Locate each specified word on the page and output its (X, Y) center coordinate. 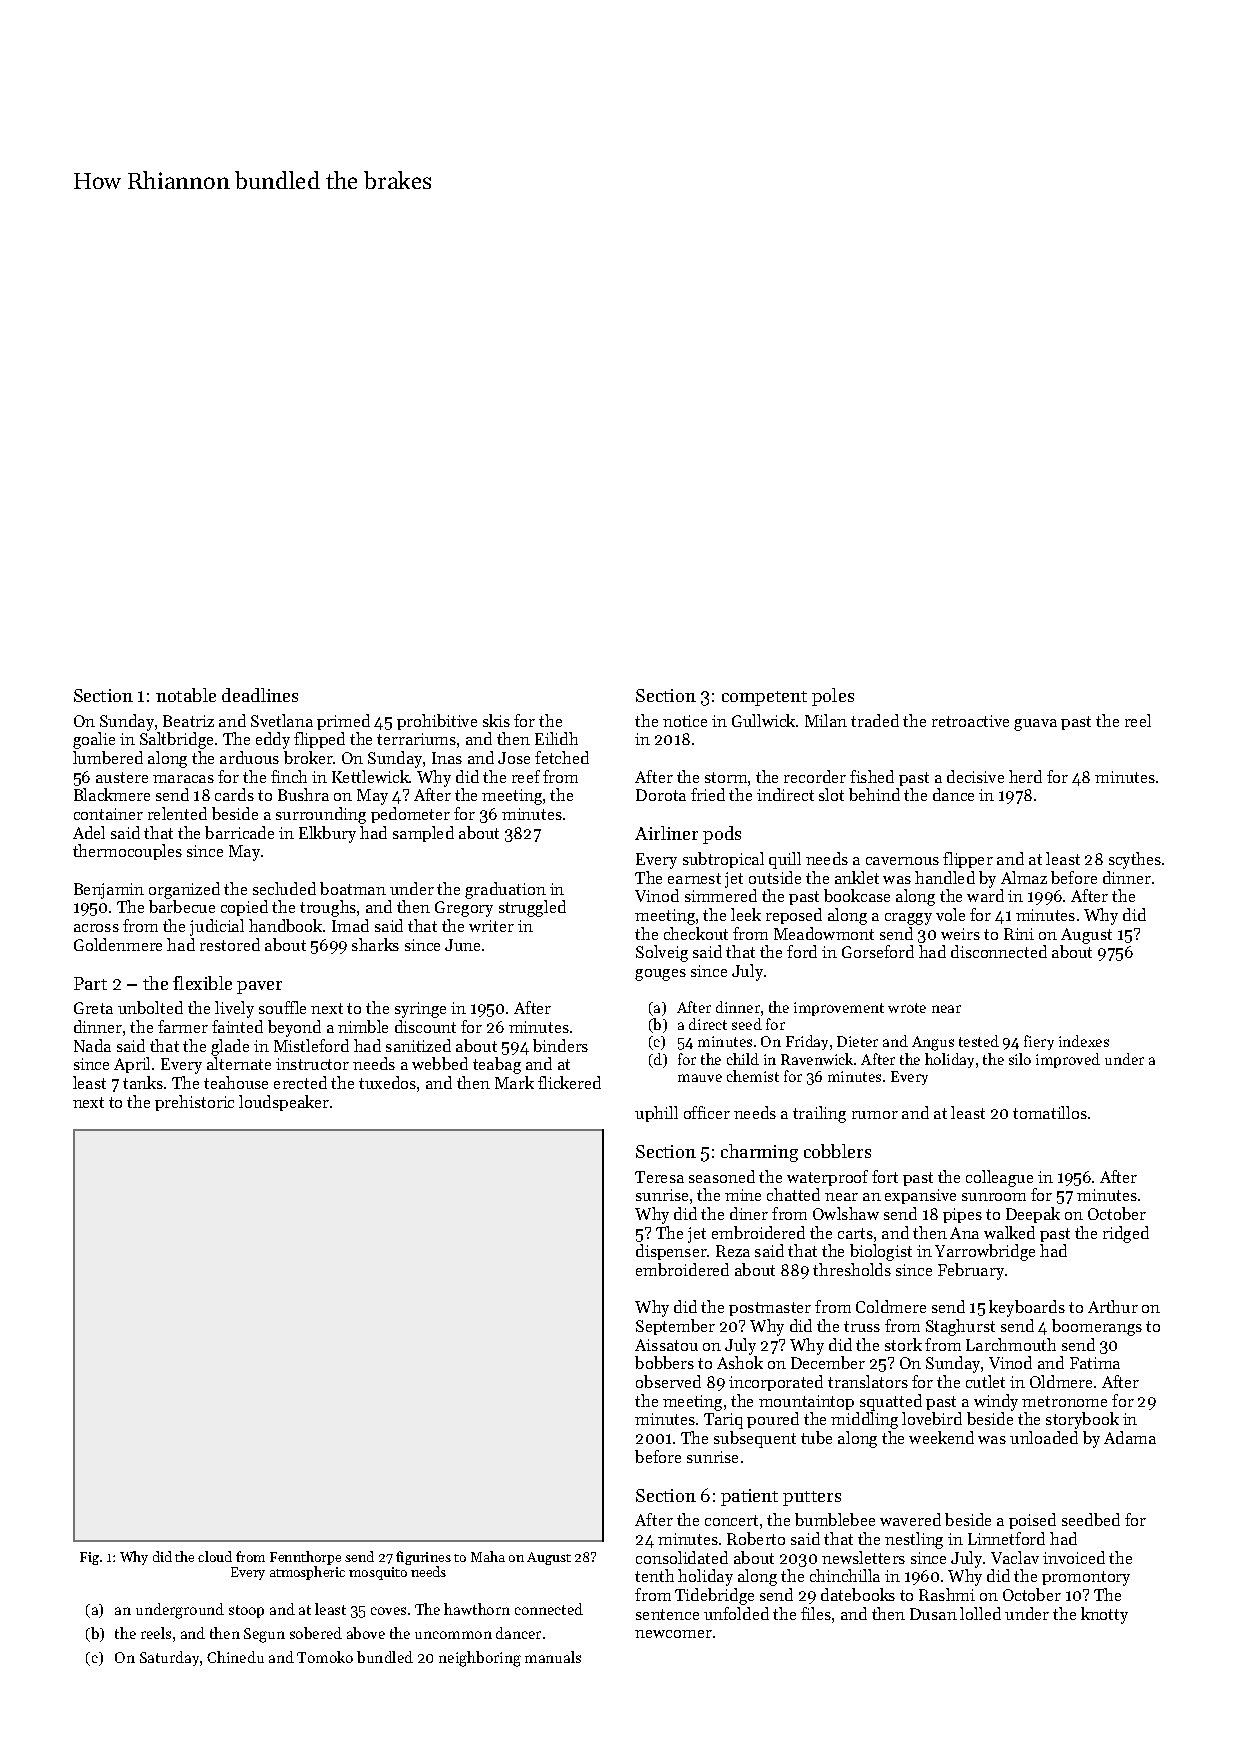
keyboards (1027, 1308)
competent (764, 698)
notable (186, 695)
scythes (1135, 860)
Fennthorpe (305, 1558)
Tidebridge (714, 1596)
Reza (733, 1251)
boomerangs (1097, 1327)
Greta (93, 1008)
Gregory (464, 909)
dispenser (671, 1252)
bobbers (664, 1362)
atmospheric (307, 1573)
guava (1035, 725)
